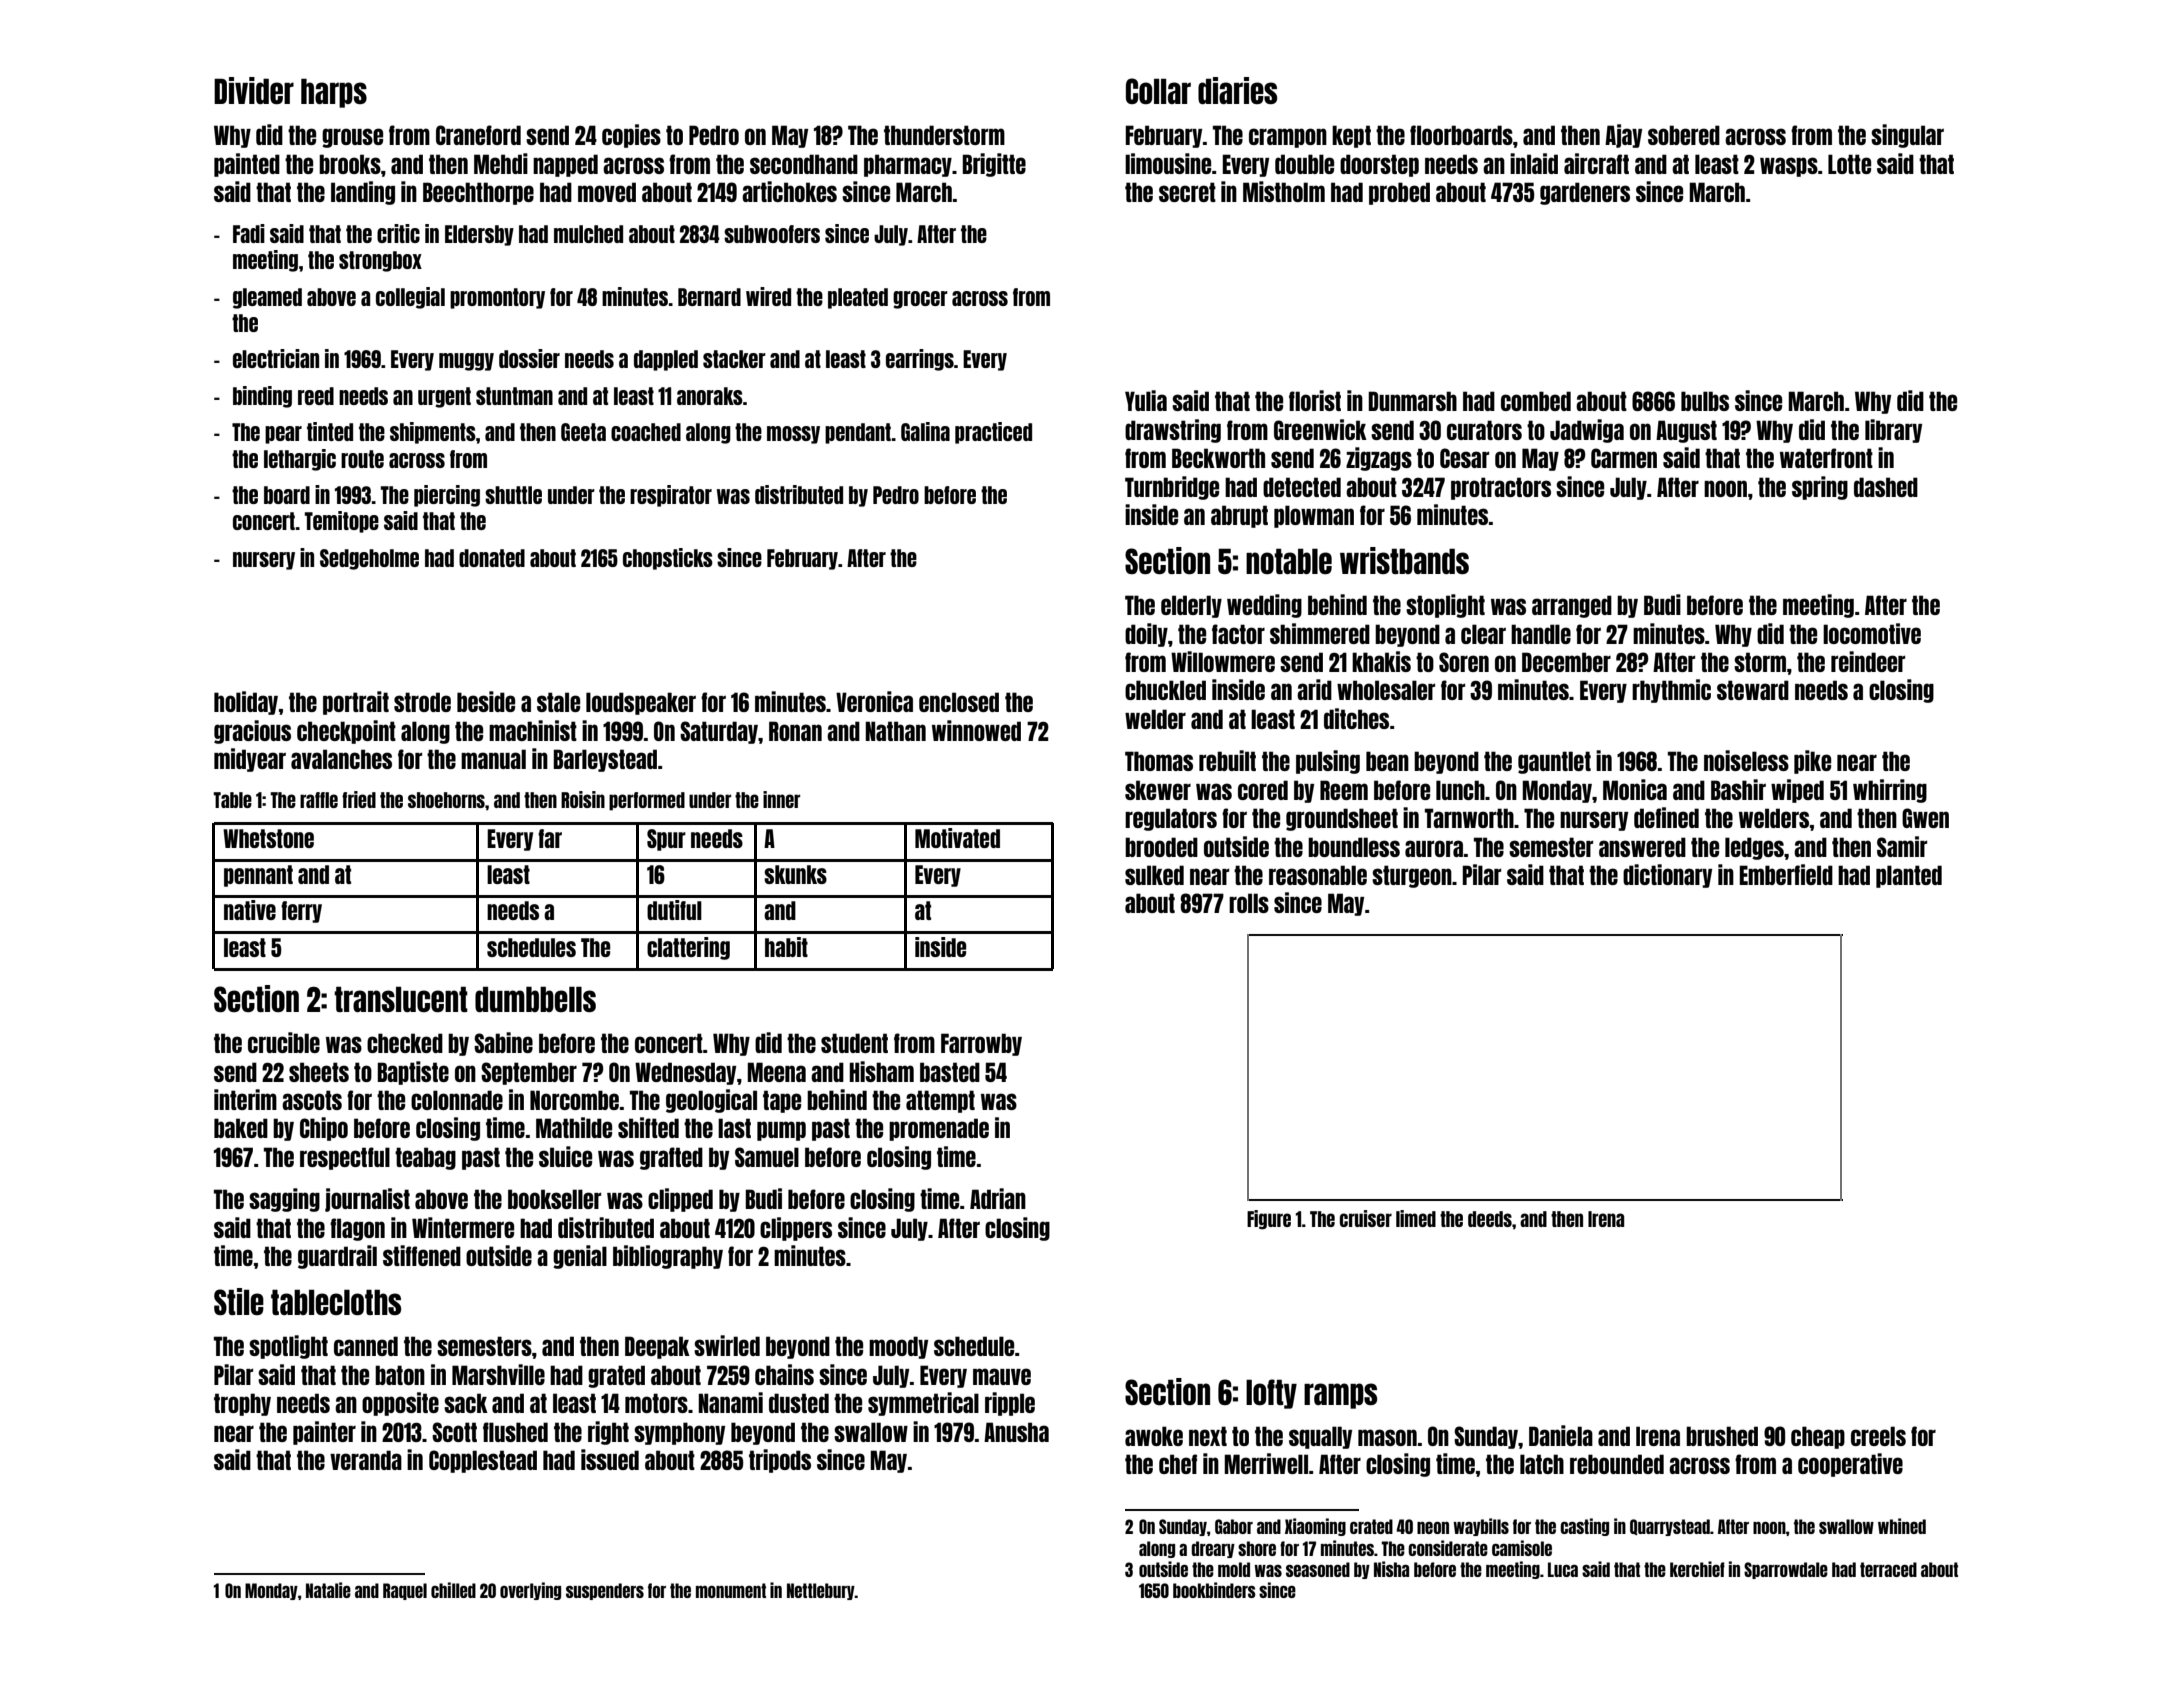  I want to click on Farrowby, so click(981, 1044).
